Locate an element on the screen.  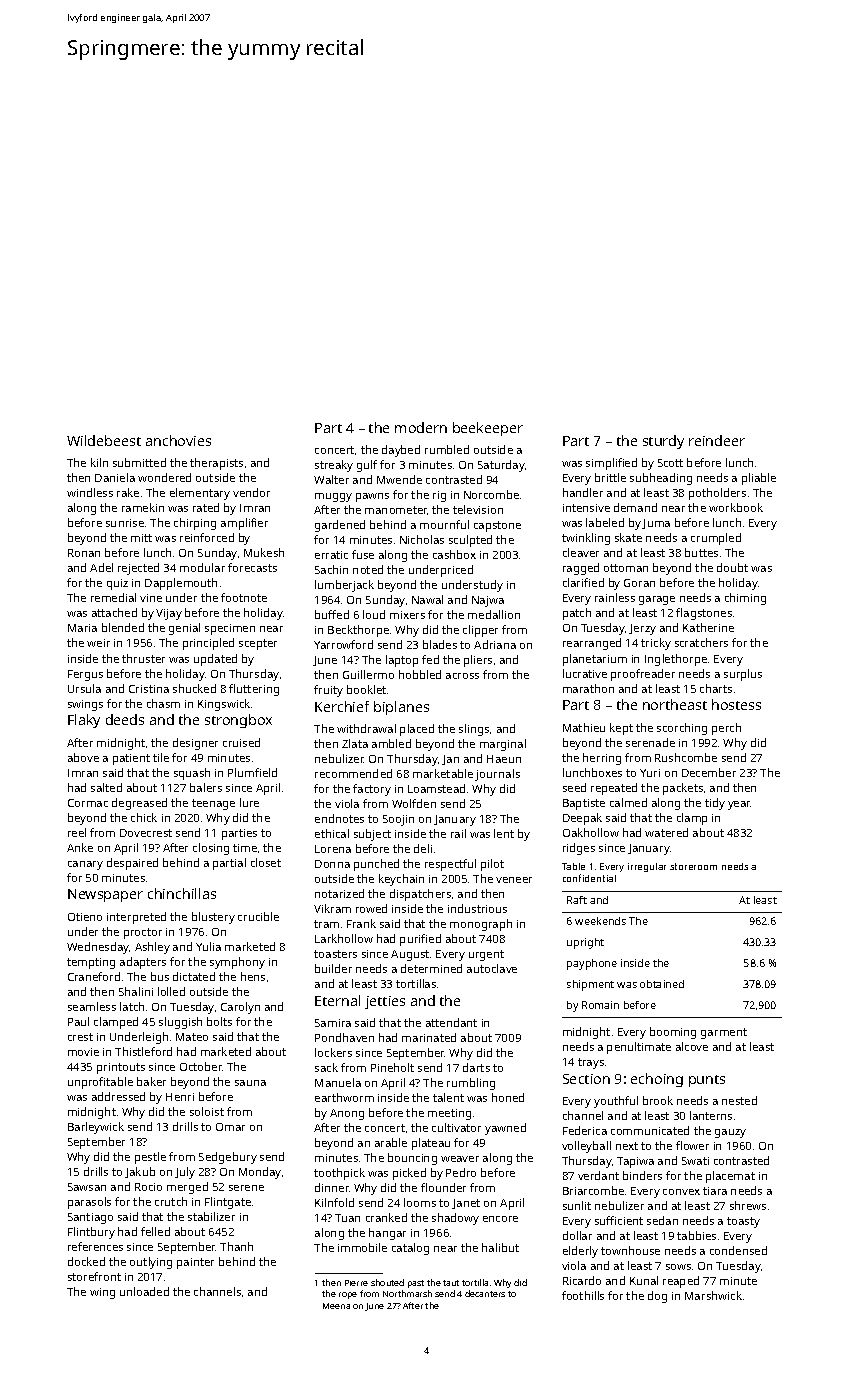
payphone is located at coordinates (592, 964).
